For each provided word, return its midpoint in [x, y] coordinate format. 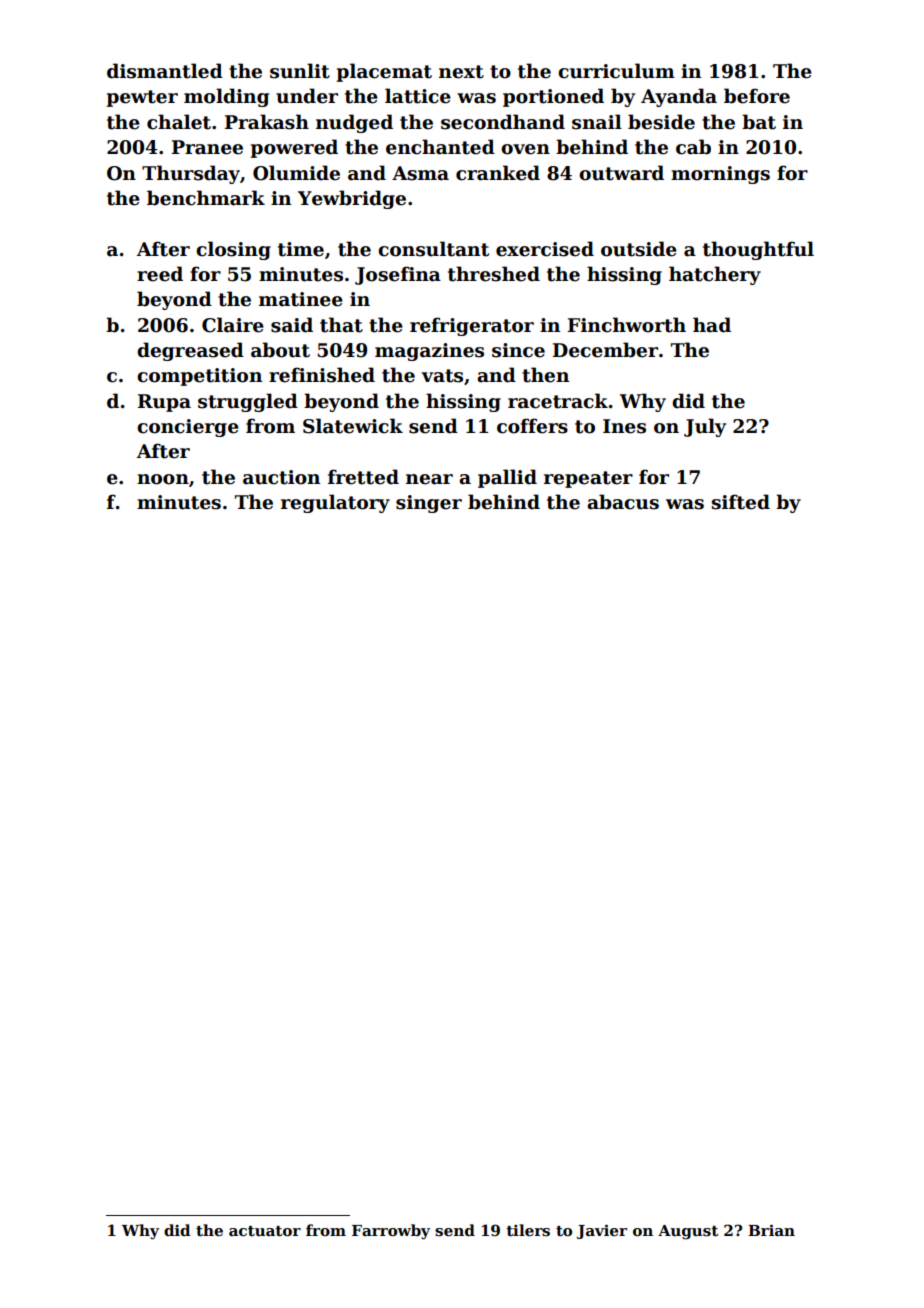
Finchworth [627, 325]
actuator [265, 1231]
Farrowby [391, 1232]
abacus [623, 502]
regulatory [335, 503]
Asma [420, 173]
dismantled [165, 71]
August [688, 1232]
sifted [740, 502]
